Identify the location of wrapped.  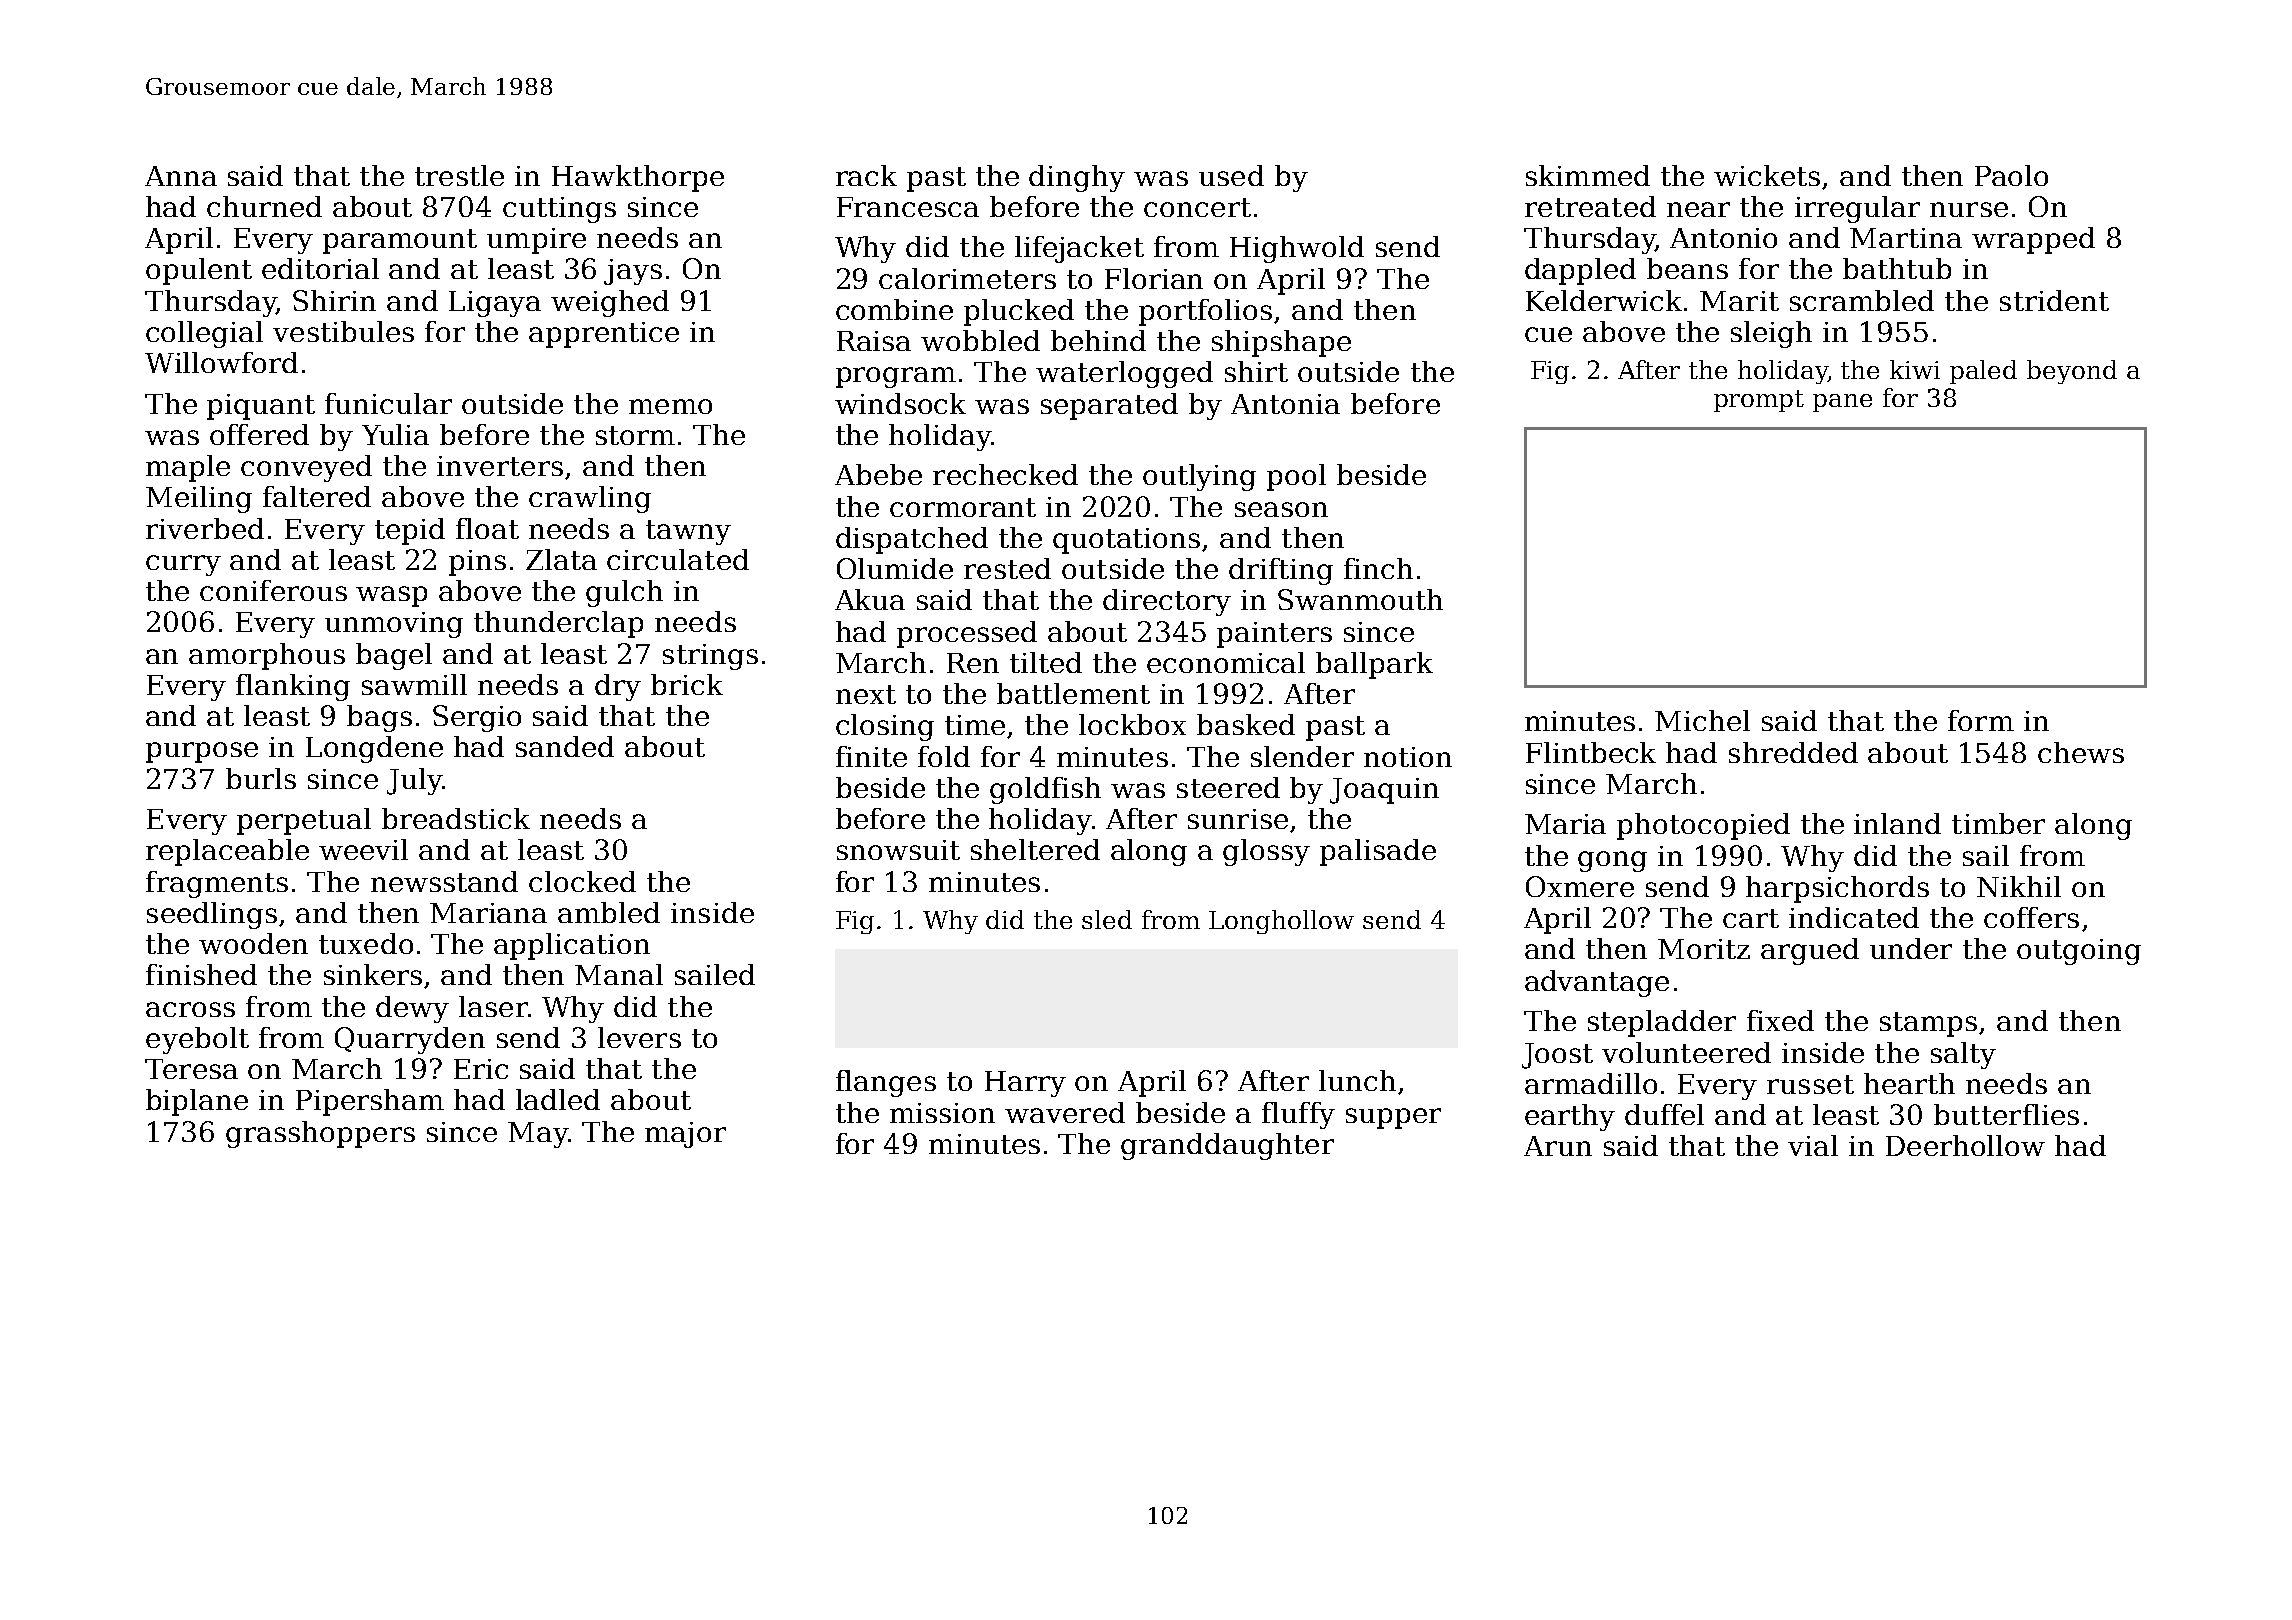
(2033, 240).
